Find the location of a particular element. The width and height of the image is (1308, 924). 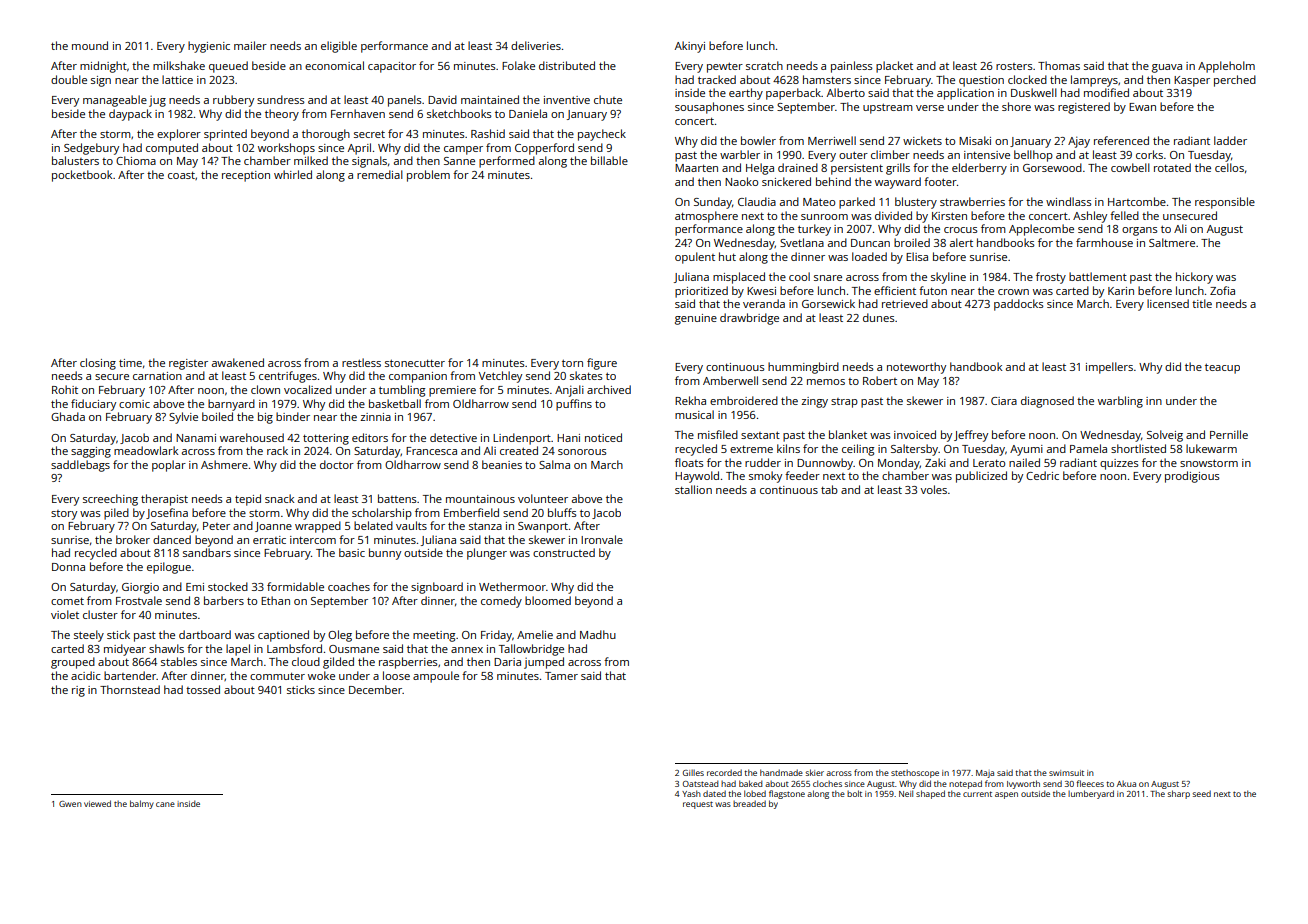

Gwen is located at coordinates (70, 804).
